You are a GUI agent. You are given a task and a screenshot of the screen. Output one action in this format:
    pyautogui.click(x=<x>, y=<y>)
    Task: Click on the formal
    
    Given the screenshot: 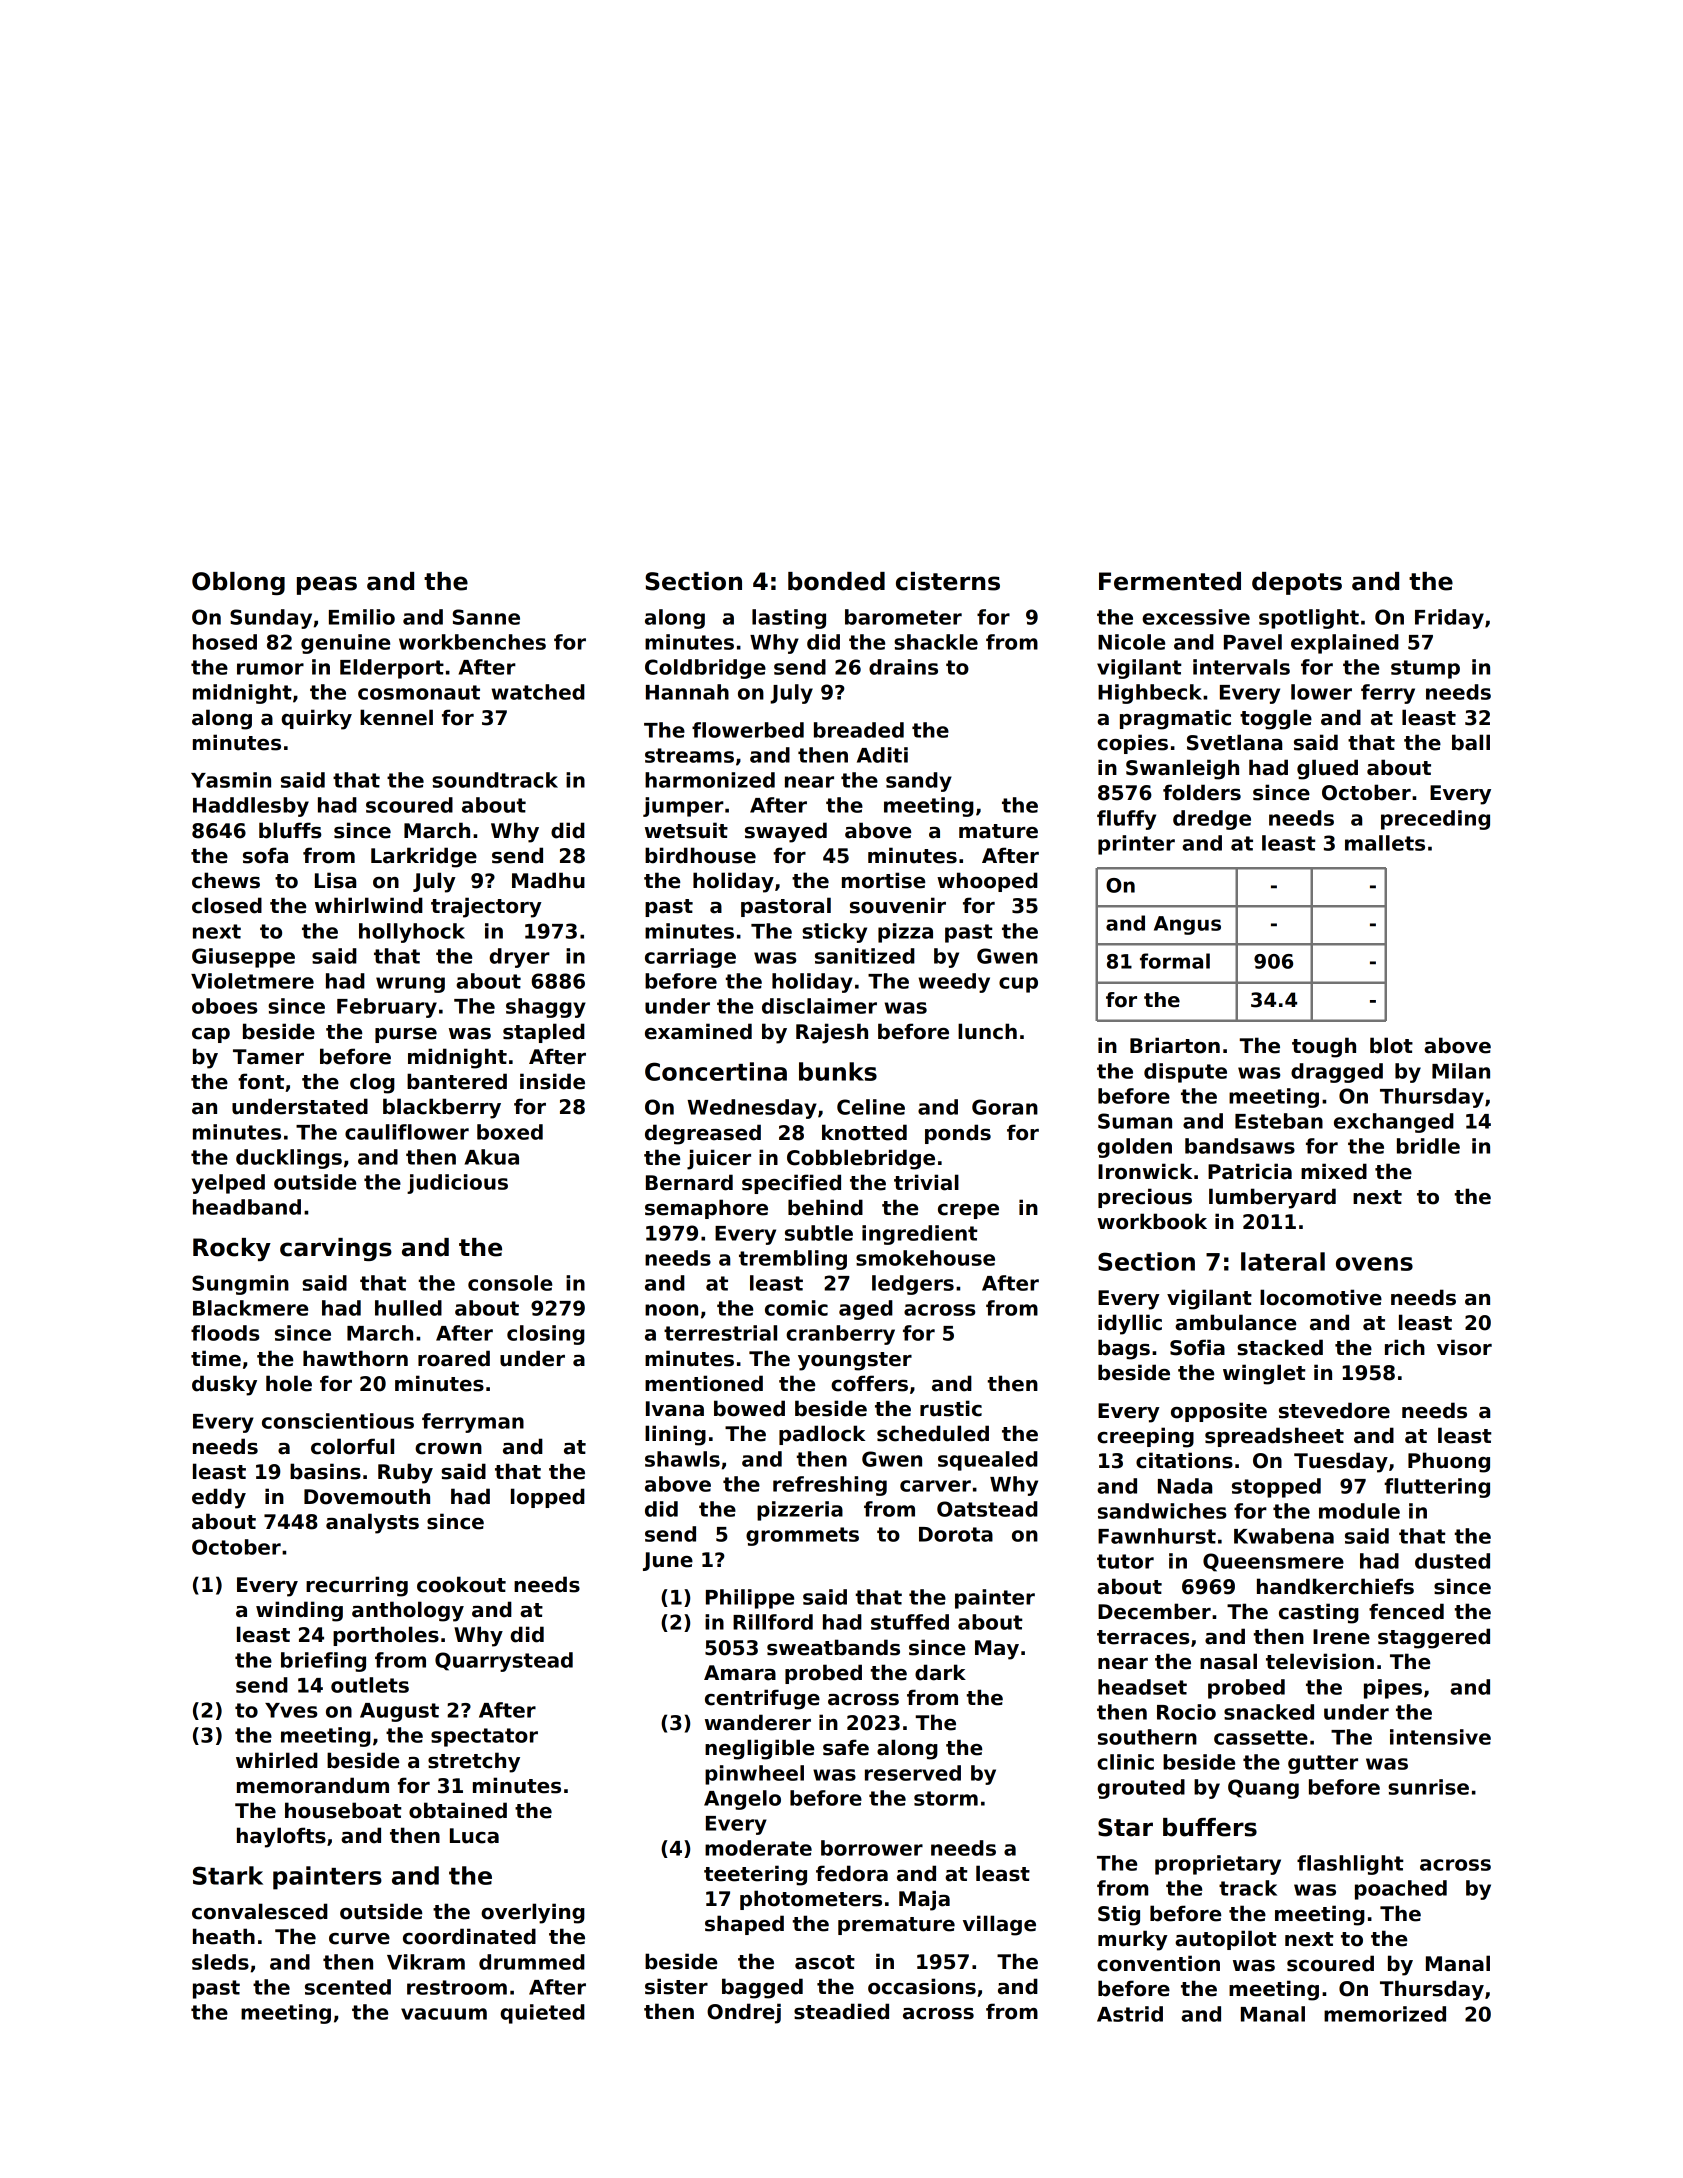 What is the action you would take?
    pyautogui.click(x=1175, y=961)
